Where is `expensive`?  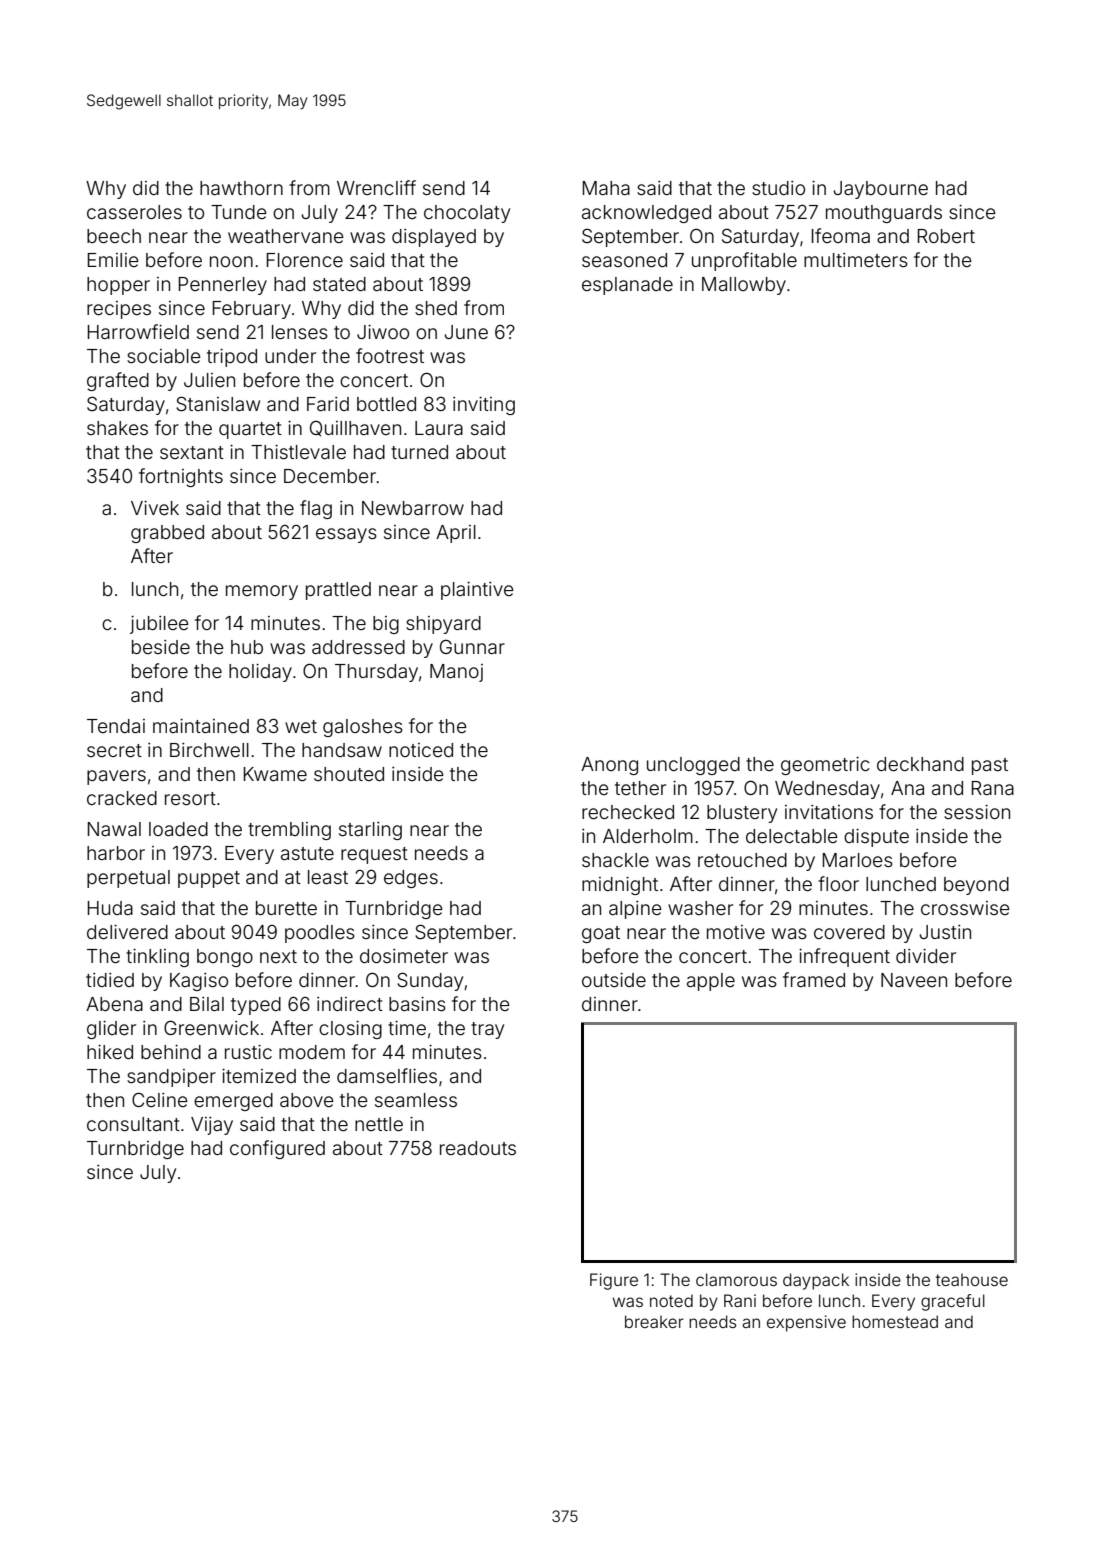
expensive is located at coordinates (806, 1323).
